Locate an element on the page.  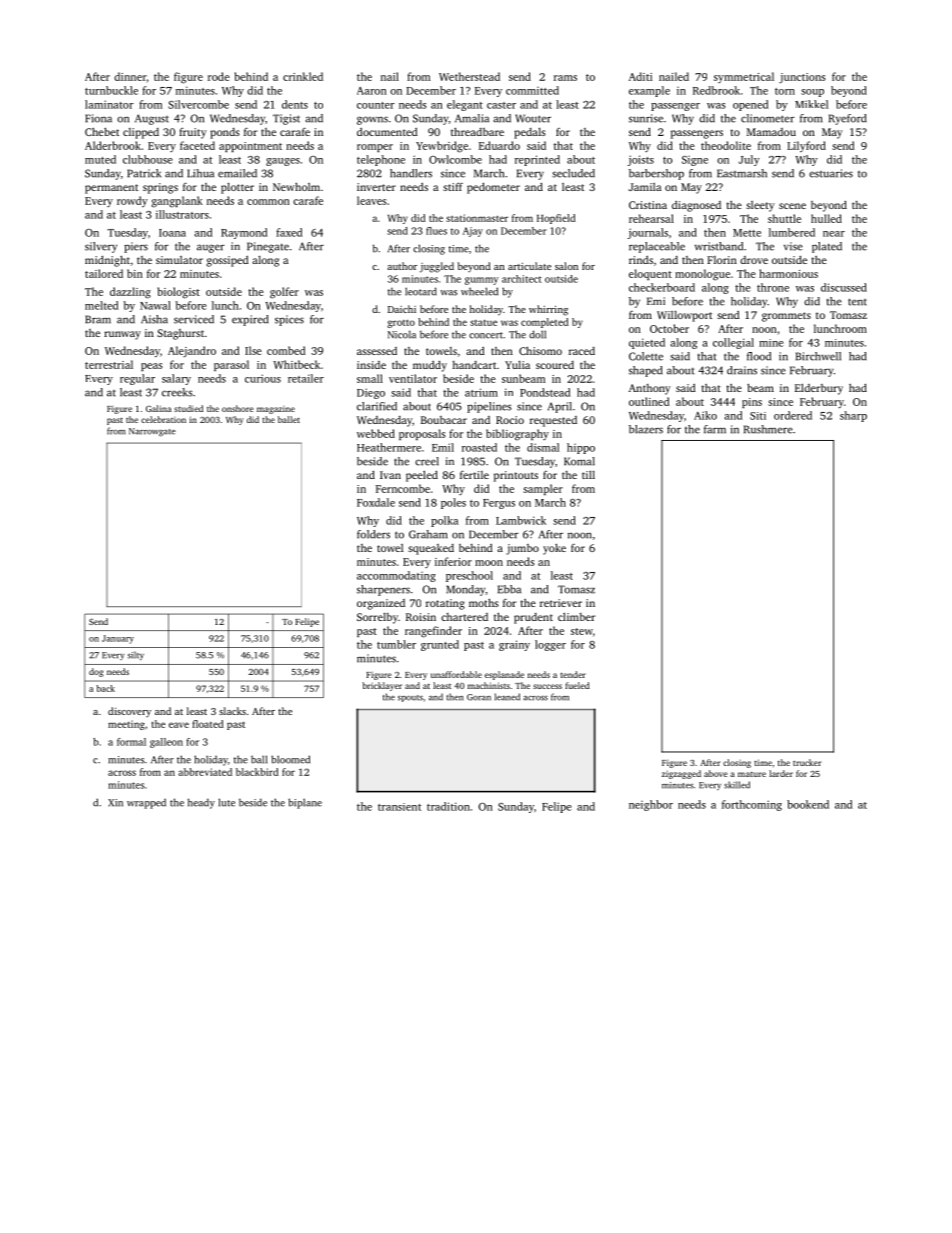
Narrowgate is located at coordinates (152, 432).
